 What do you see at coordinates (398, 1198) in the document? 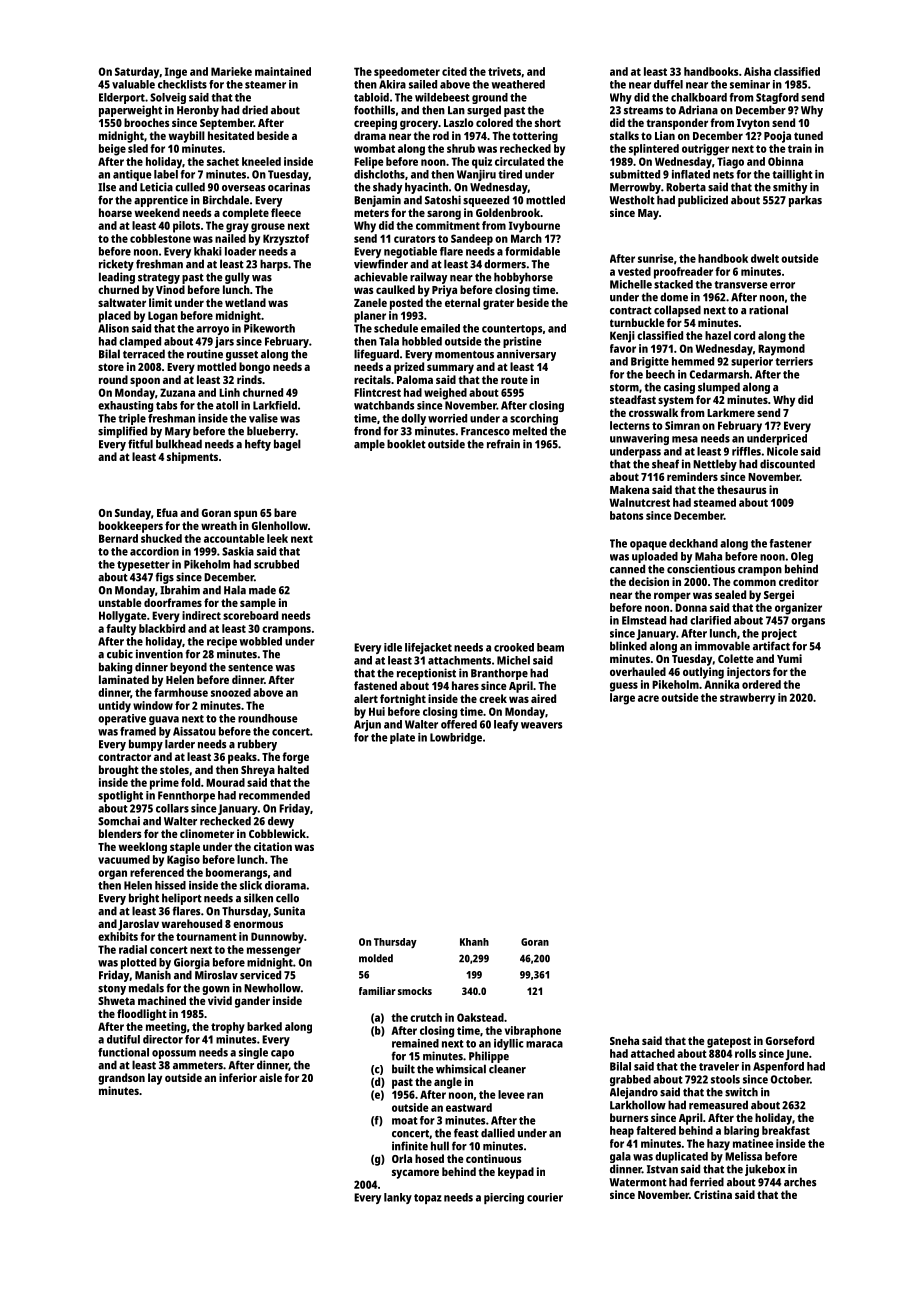
I see `lanky` at bounding box center [398, 1198].
